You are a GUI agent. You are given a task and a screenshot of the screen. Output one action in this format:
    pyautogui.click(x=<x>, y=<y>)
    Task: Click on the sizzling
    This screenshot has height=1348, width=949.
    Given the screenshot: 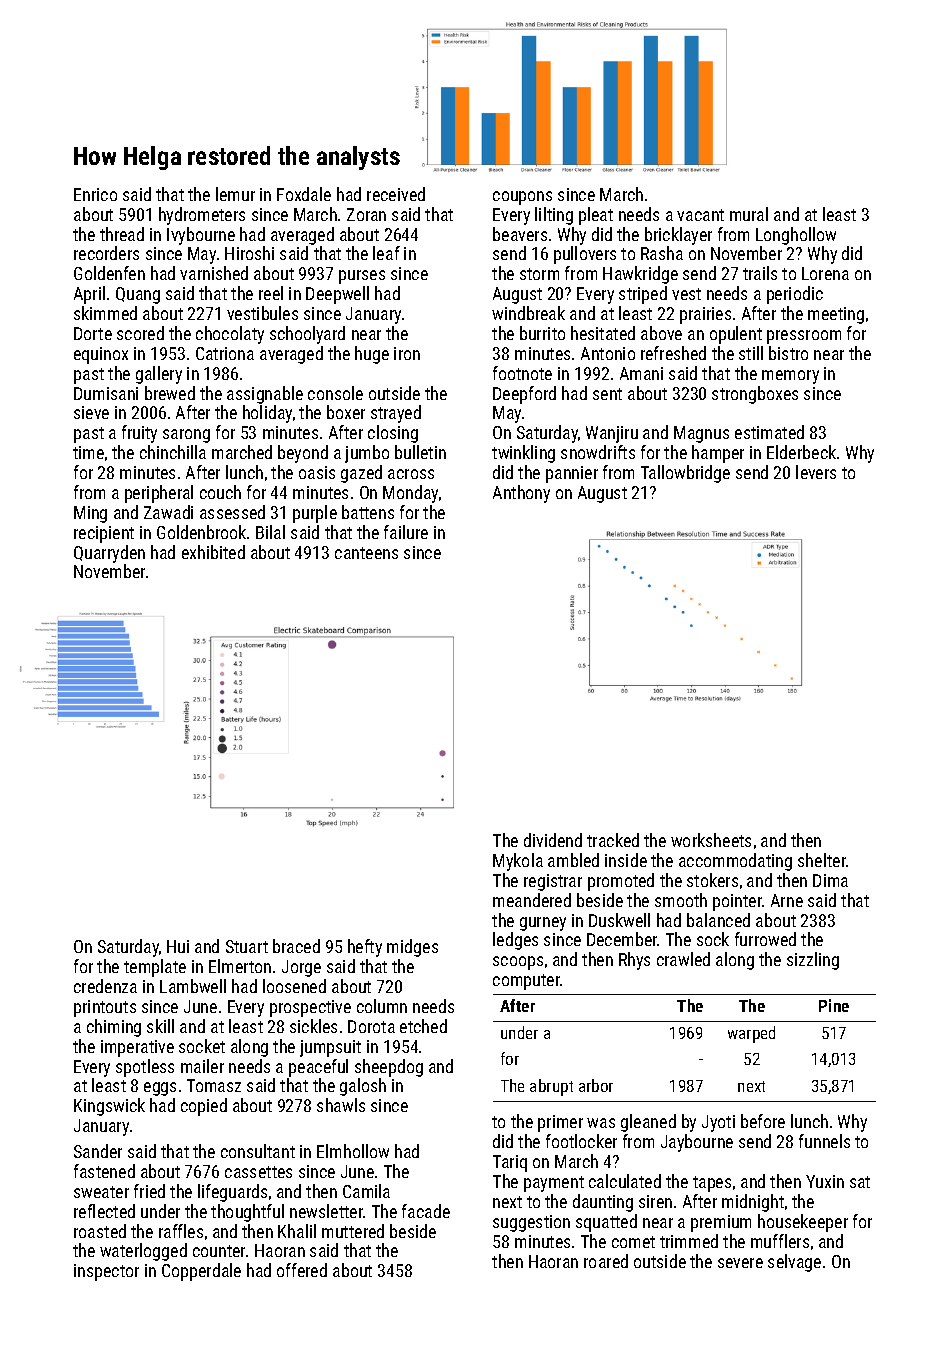 What is the action you would take?
    pyautogui.click(x=813, y=961)
